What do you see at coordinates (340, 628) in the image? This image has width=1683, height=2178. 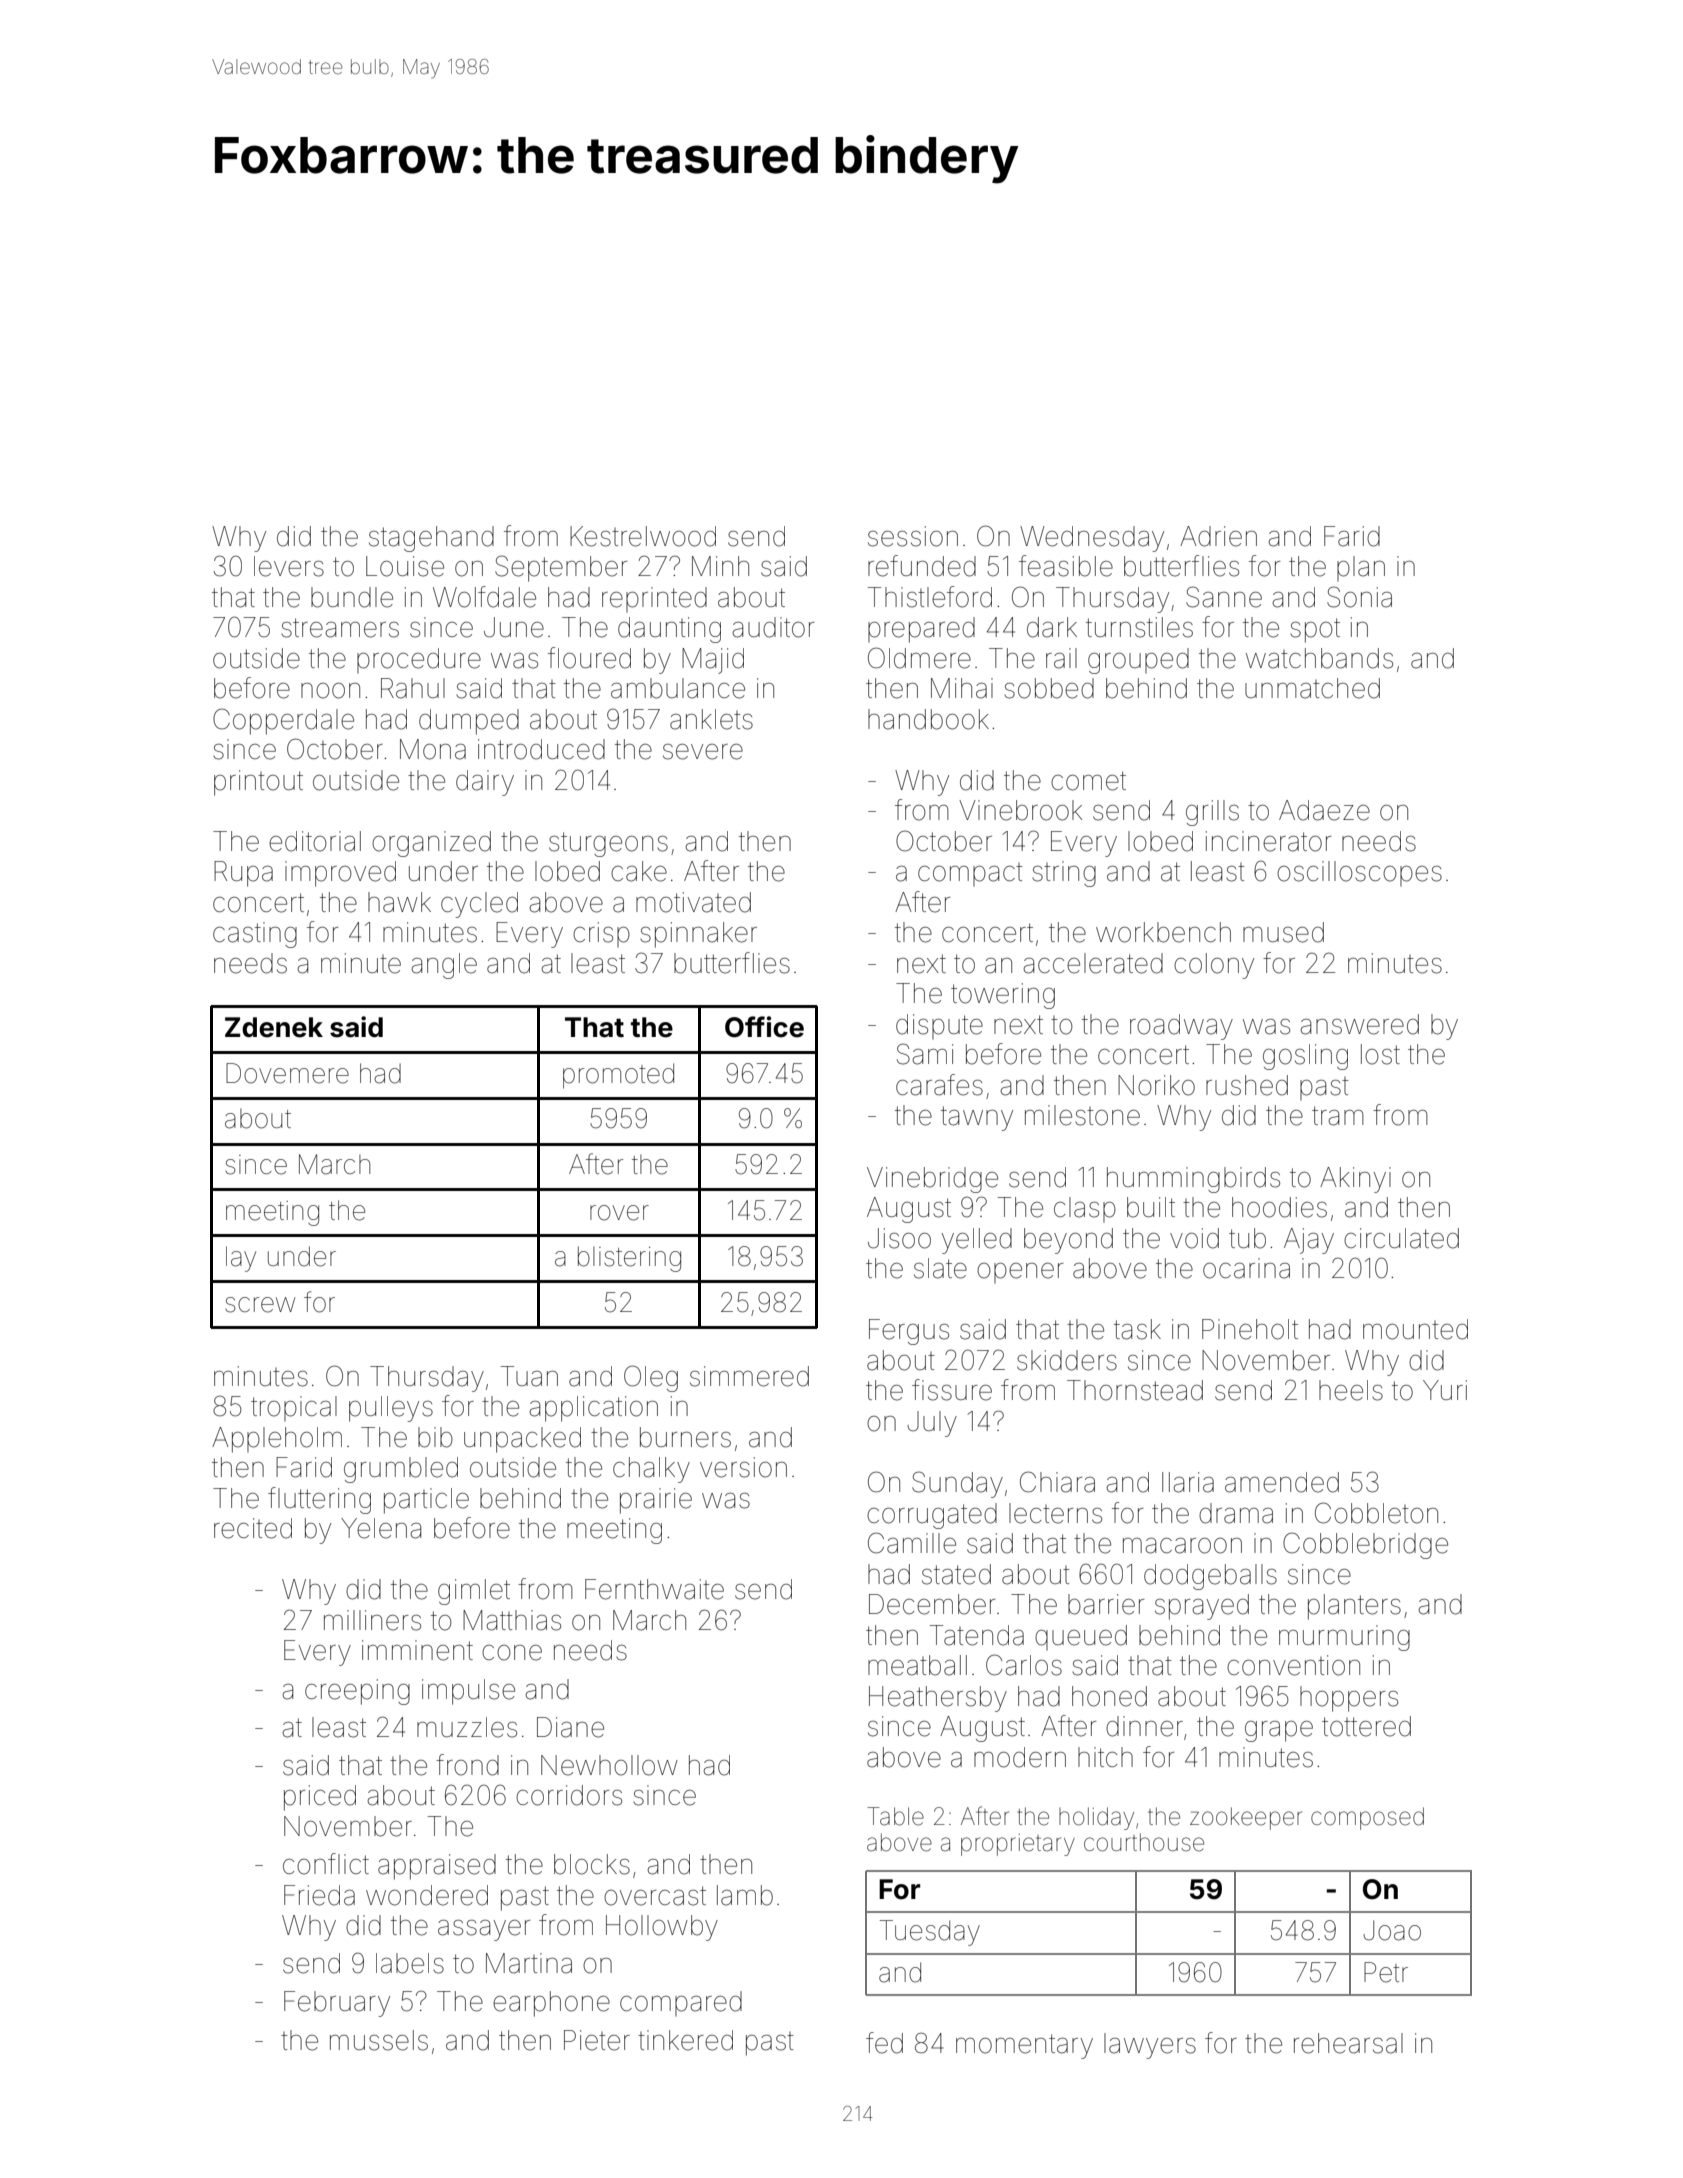 I see `streamers` at bounding box center [340, 628].
